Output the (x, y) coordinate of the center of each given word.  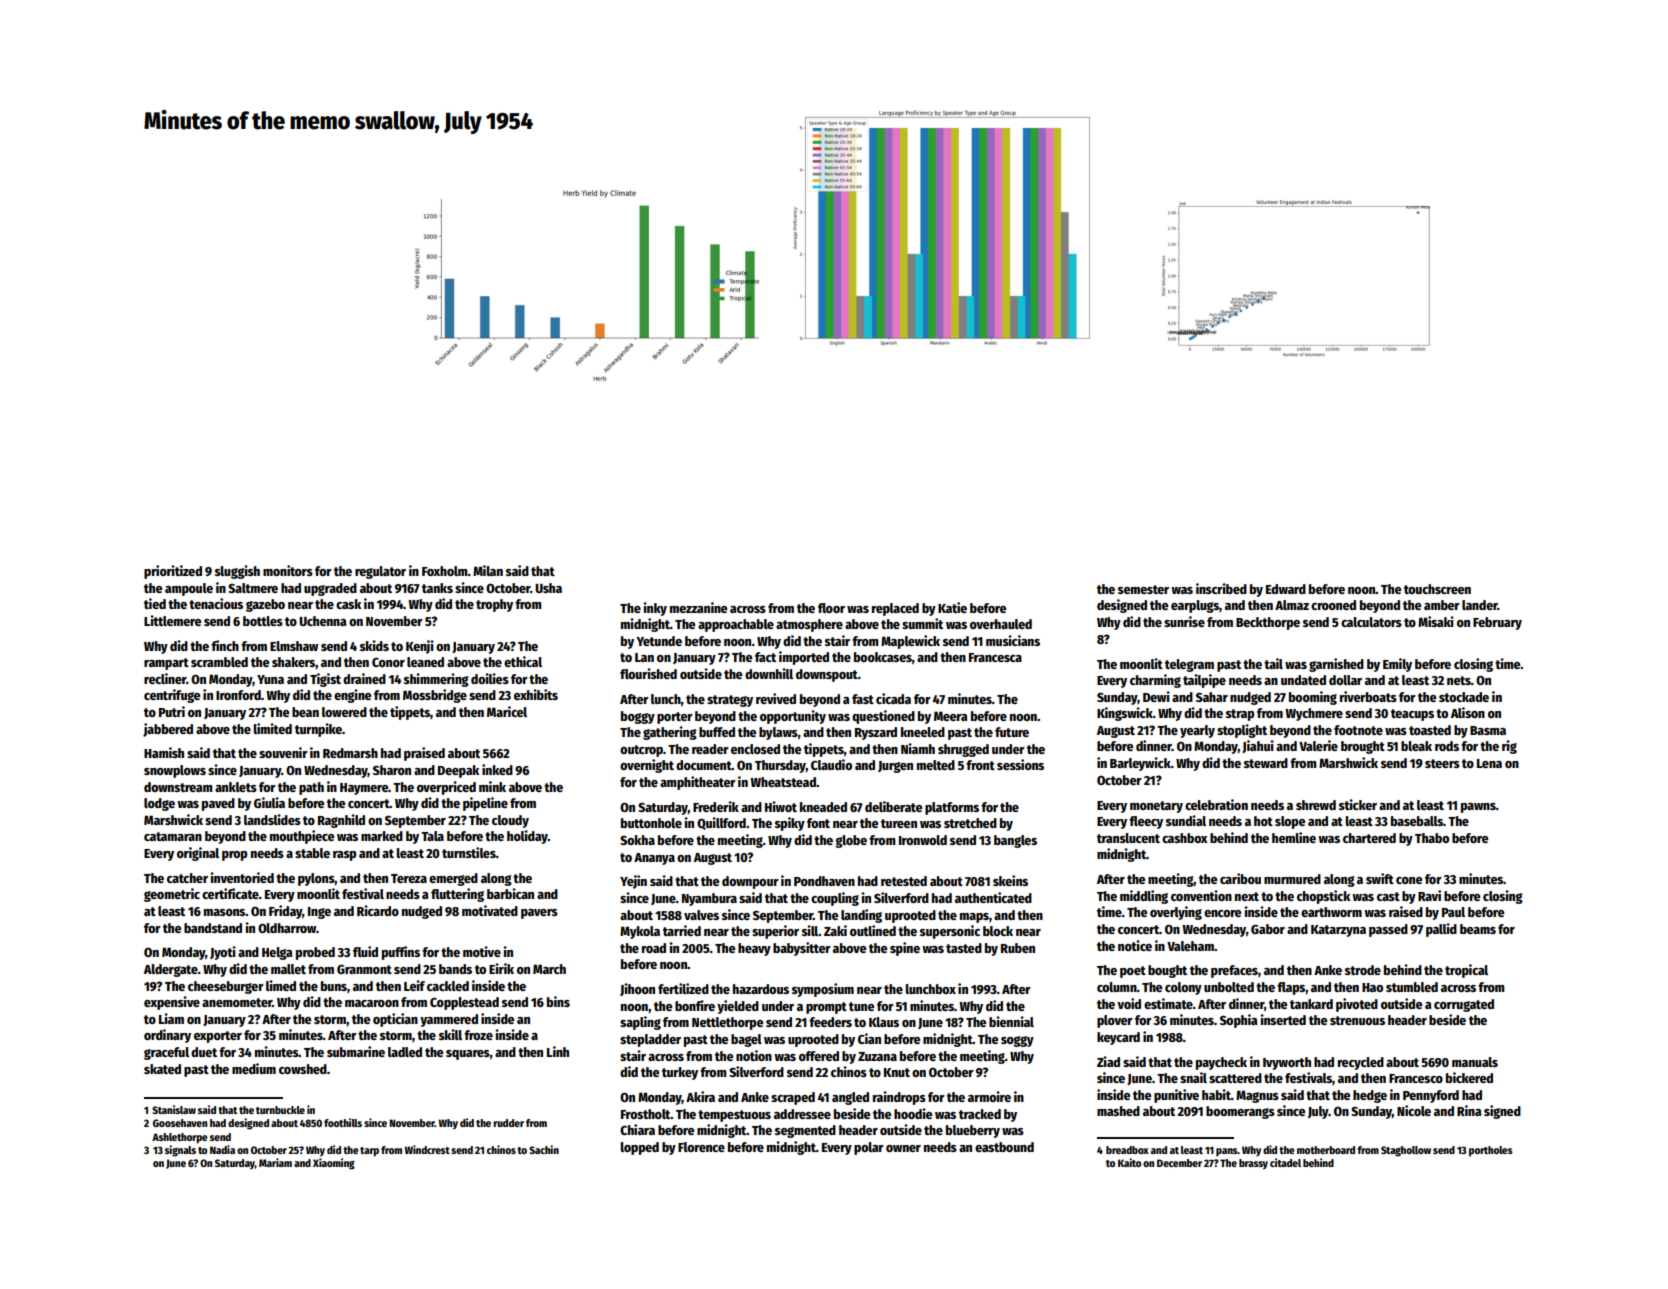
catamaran (173, 836)
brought (1363, 747)
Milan (488, 570)
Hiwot (781, 806)
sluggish (237, 572)
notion (754, 1055)
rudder (508, 1123)
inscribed (1221, 588)
